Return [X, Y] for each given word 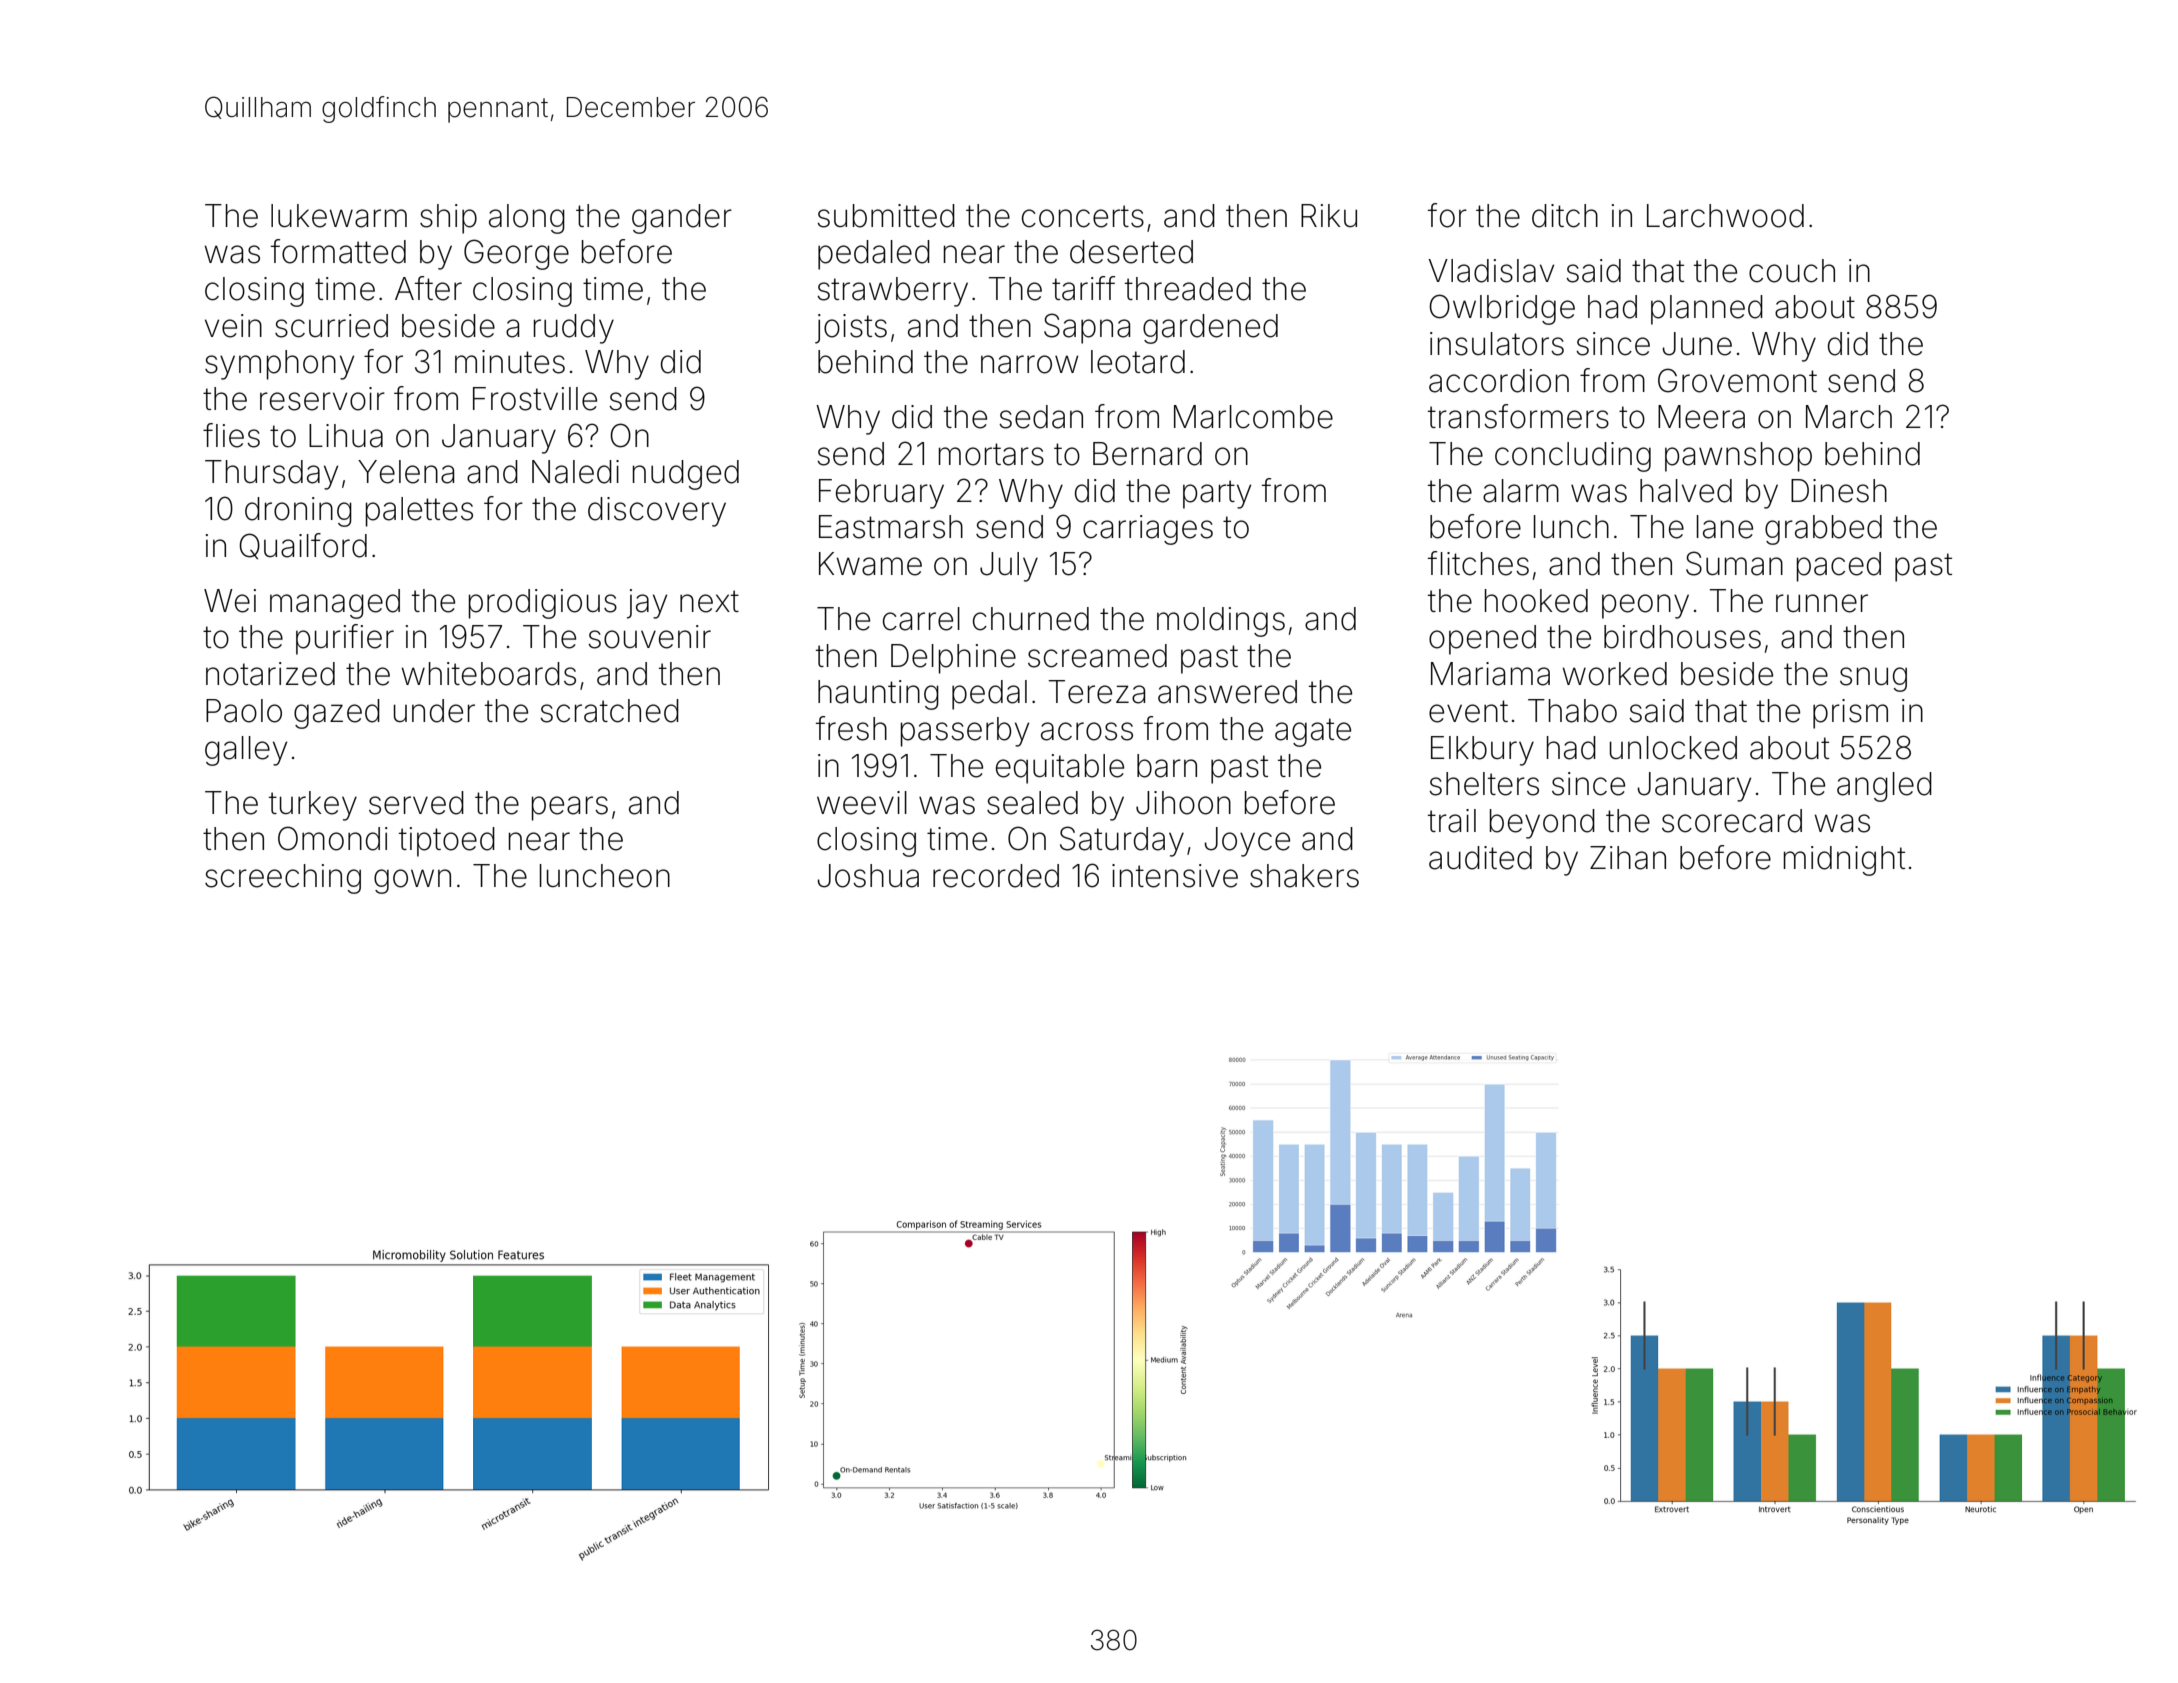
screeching [283, 879]
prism [1850, 714]
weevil [862, 803]
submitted [886, 216]
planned [1707, 310]
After [428, 288]
